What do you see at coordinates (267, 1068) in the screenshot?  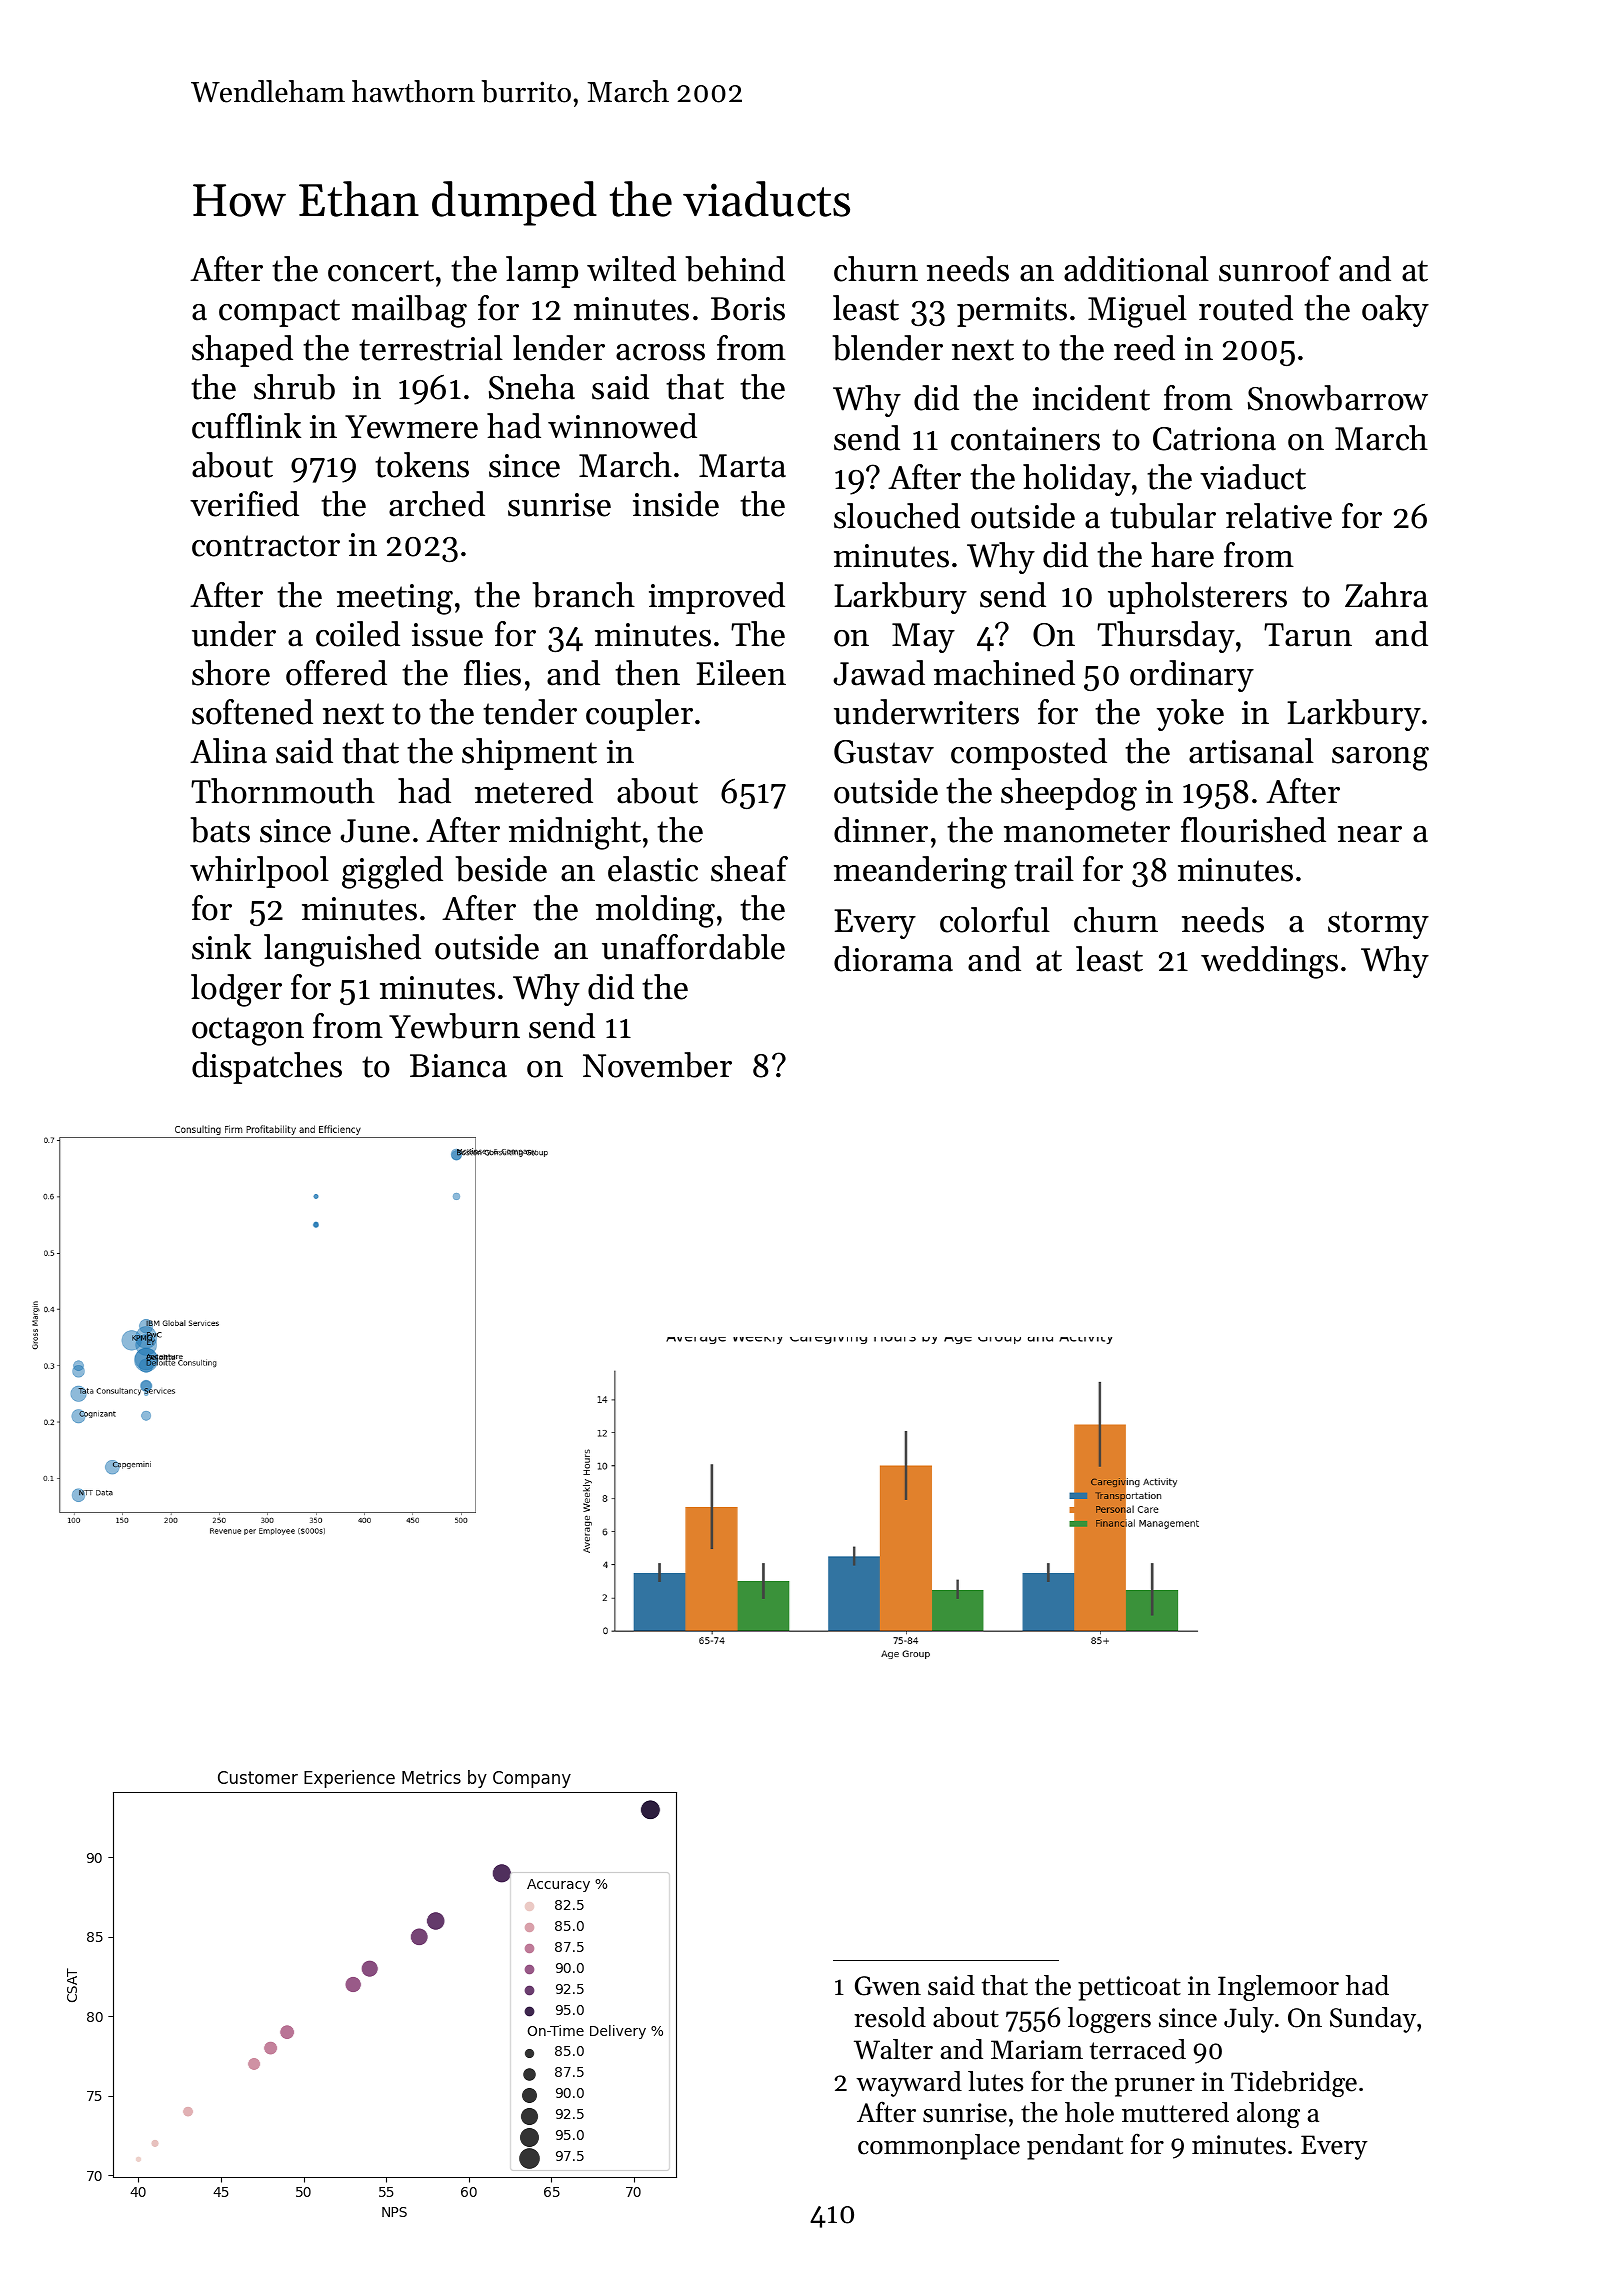 I see `dispatches` at bounding box center [267, 1068].
